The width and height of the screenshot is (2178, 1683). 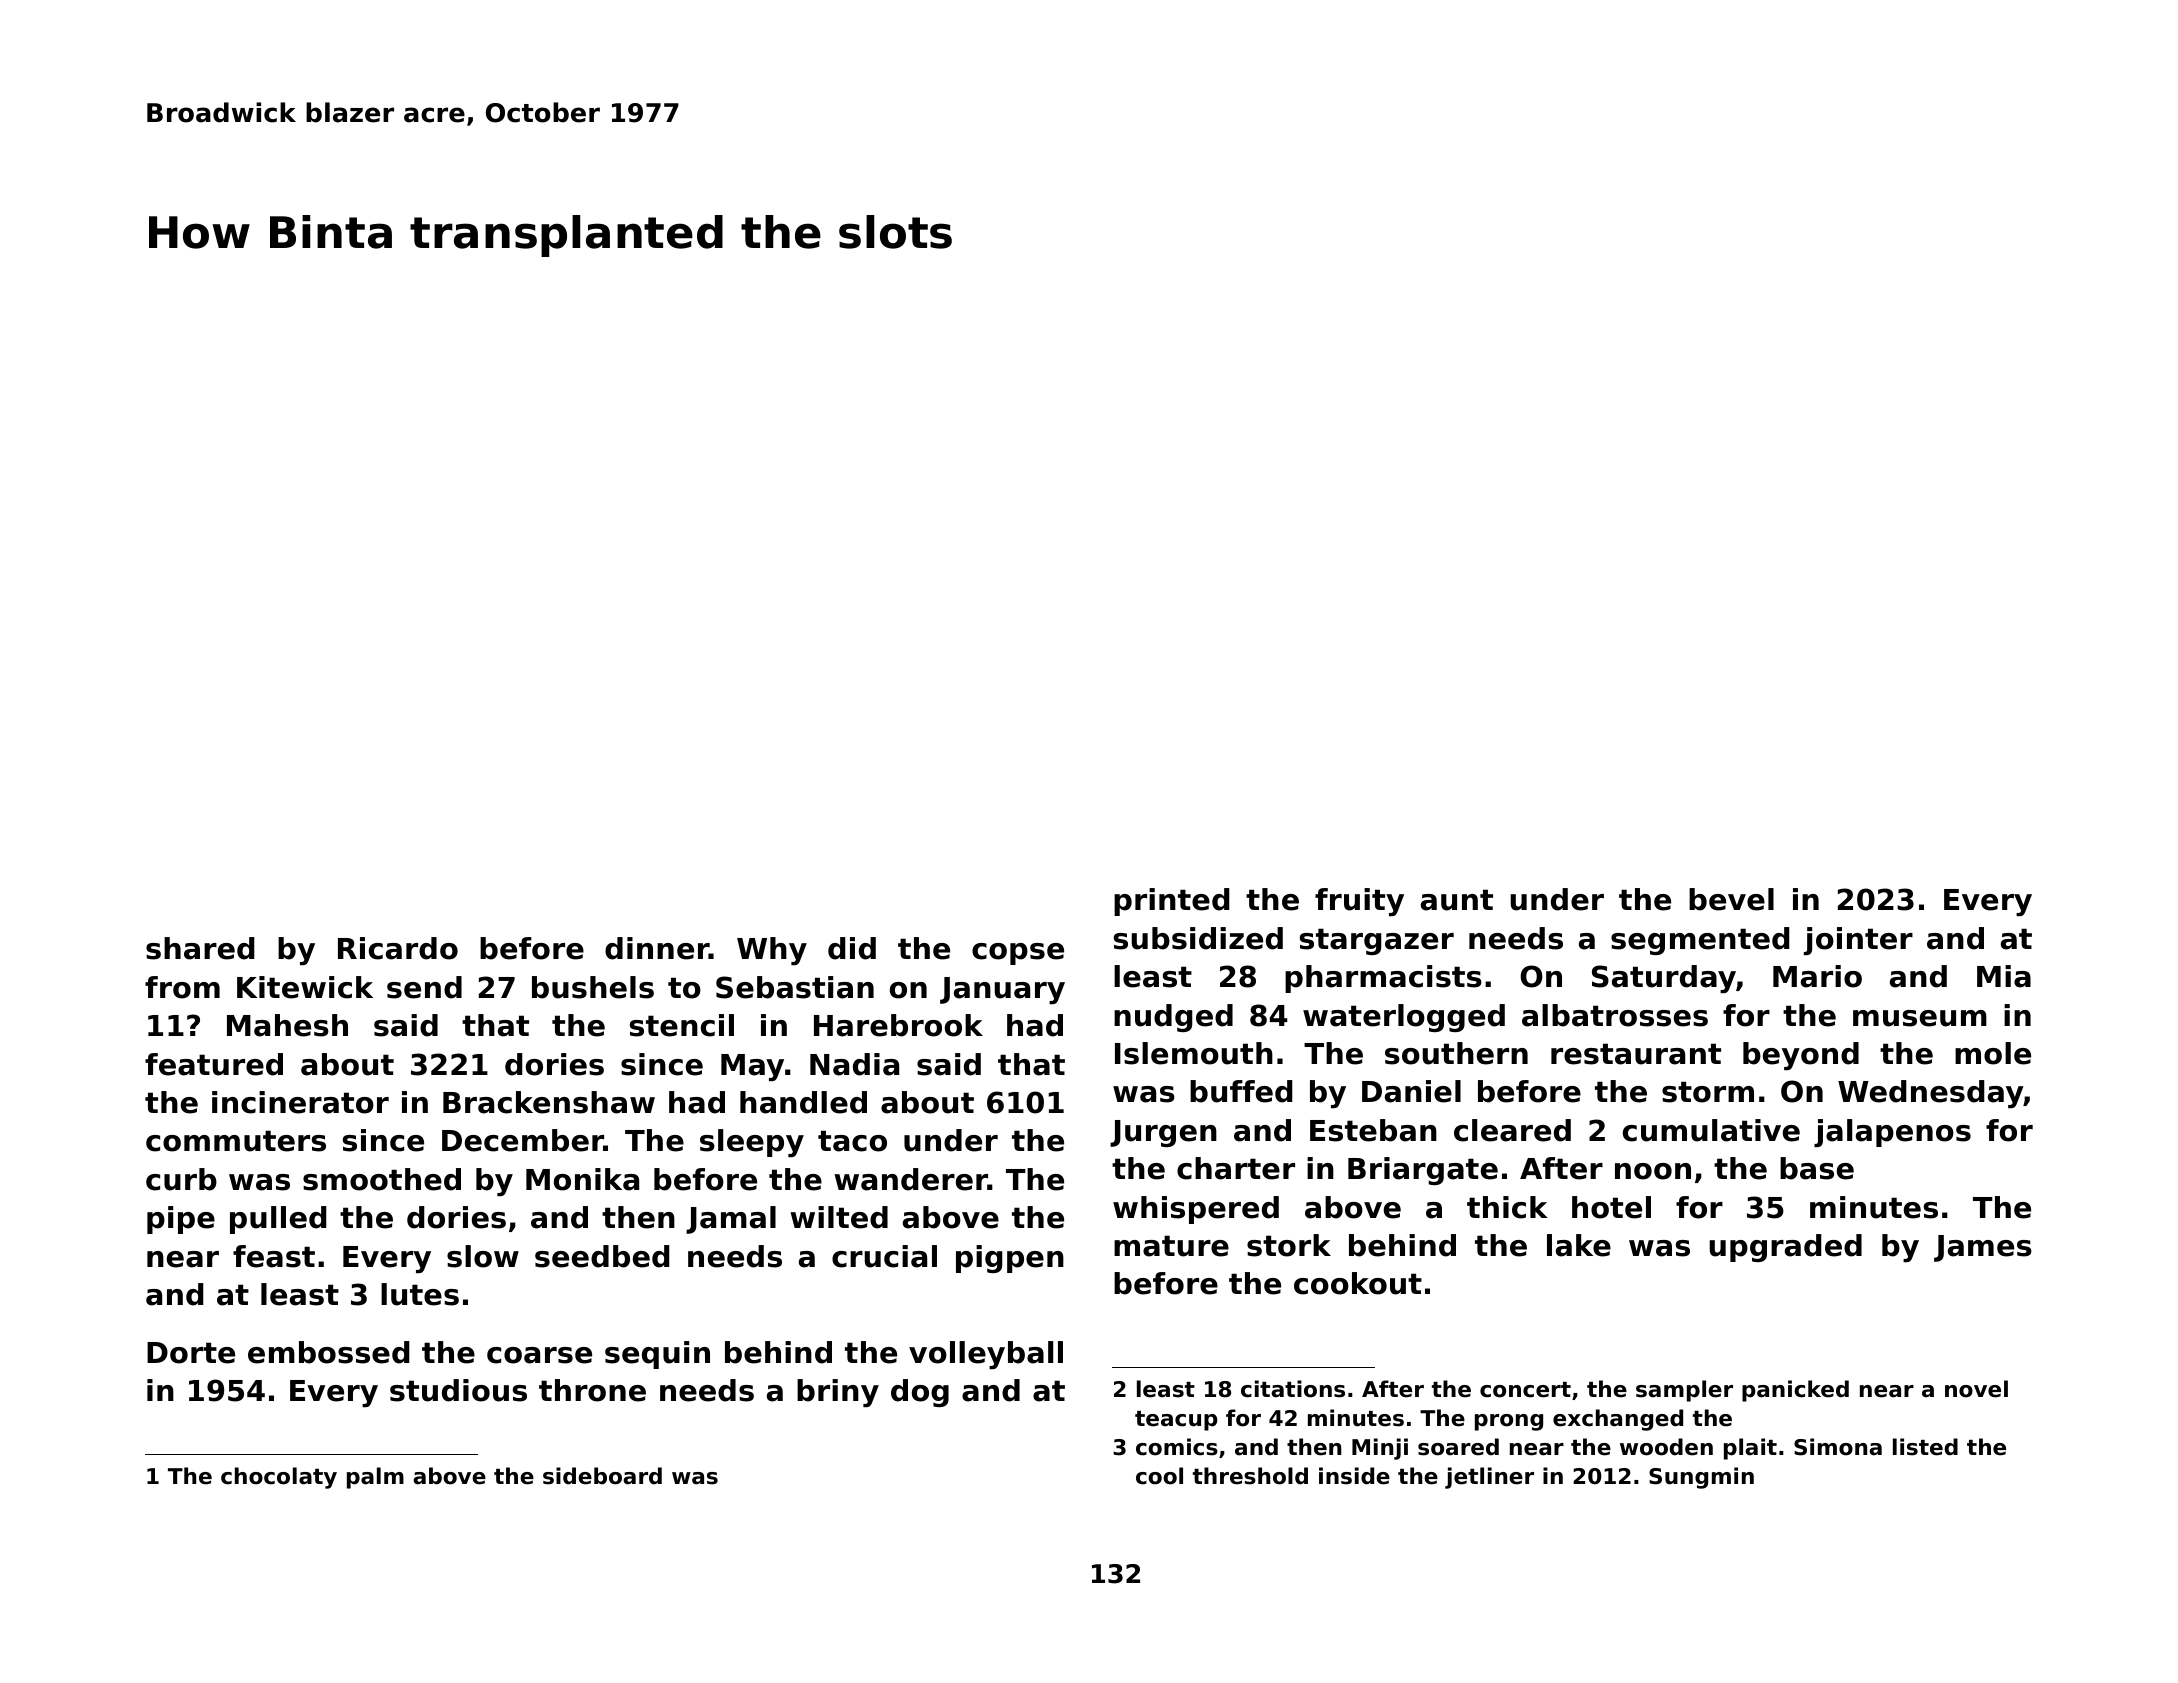 What do you see at coordinates (1731, 899) in the screenshot?
I see `bevel` at bounding box center [1731, 899].
